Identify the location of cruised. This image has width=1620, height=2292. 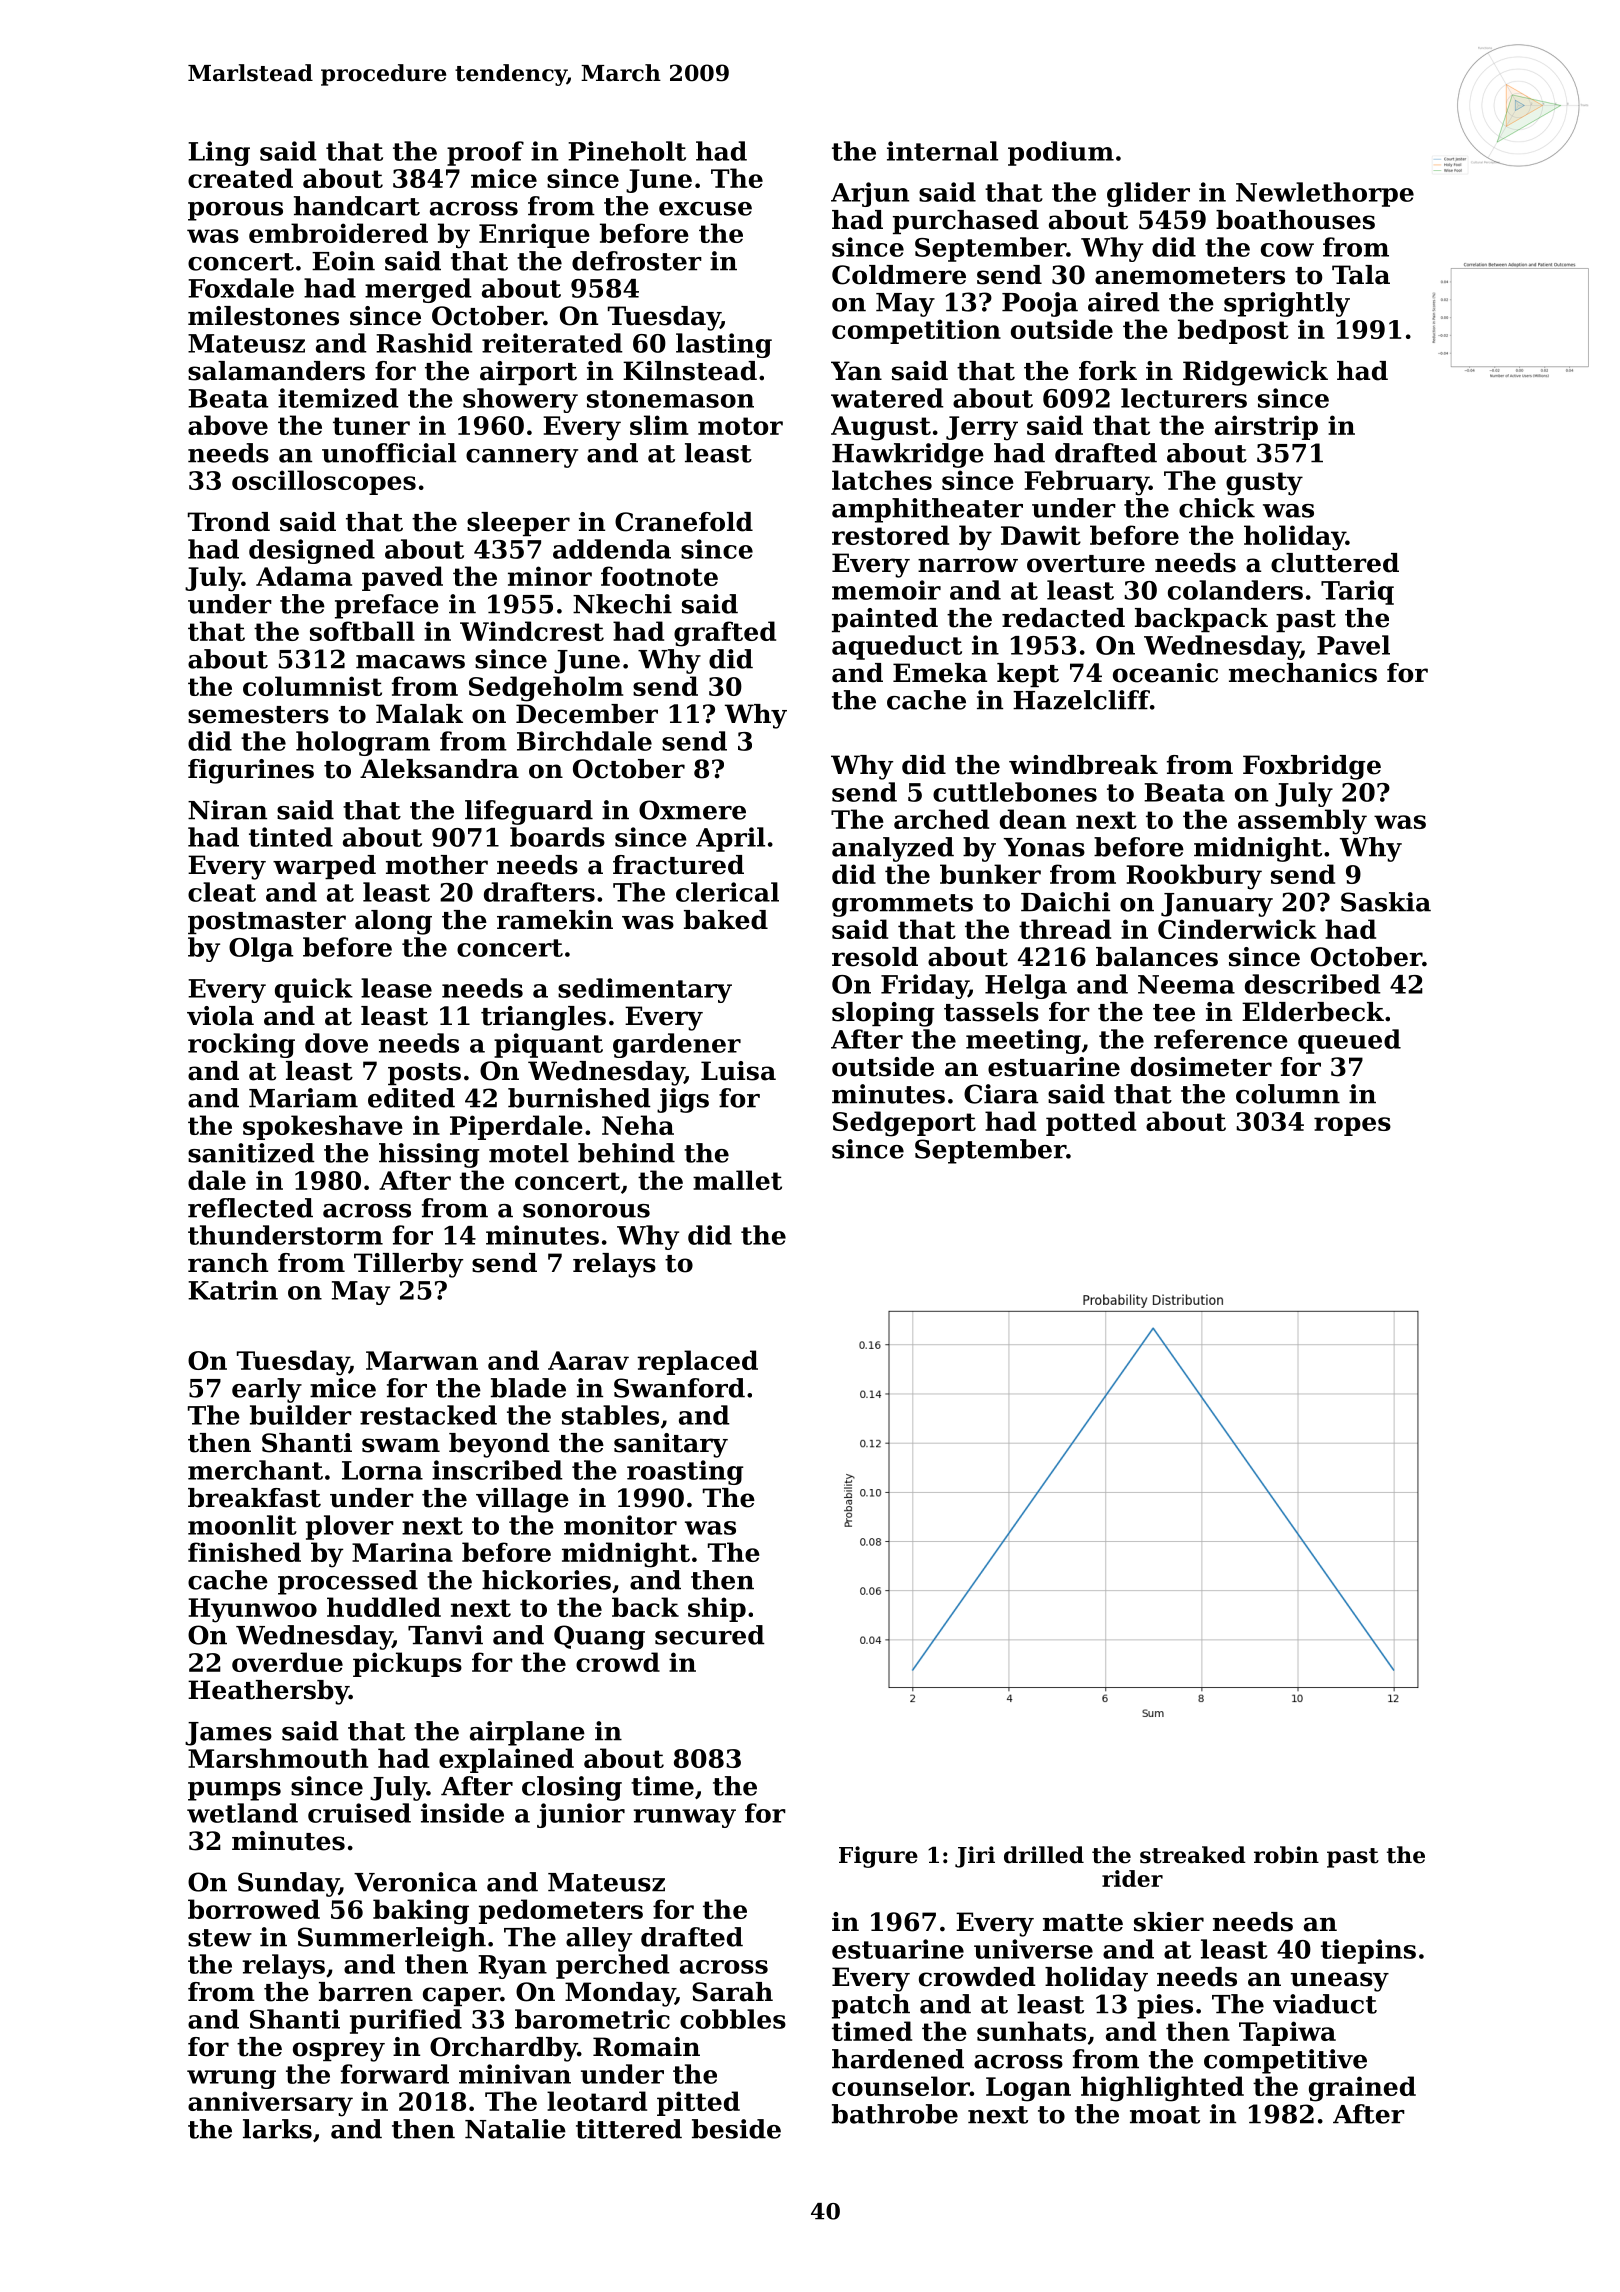
(359, 1813).
